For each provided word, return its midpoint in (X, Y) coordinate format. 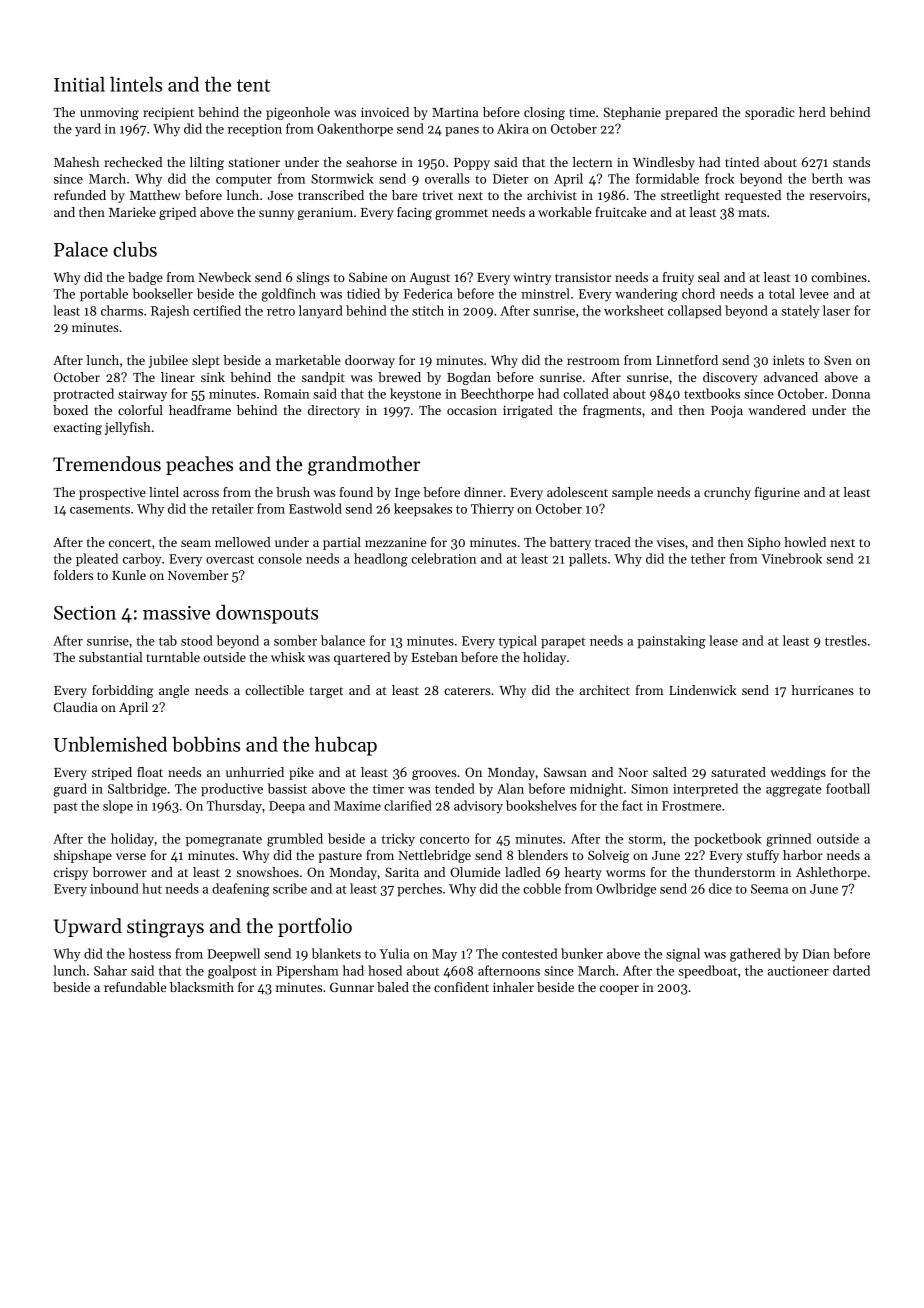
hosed (385, 970)
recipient (168, 113)
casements (100, 509)
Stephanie (632, 113)
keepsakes (423, 509)
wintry (532, 279)
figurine (777, 493)
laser (837, 310)
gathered (755, 955)
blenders (543, 855)
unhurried (255, 772)
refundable (135, 987)
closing (544, 113)
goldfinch (289, 295)
